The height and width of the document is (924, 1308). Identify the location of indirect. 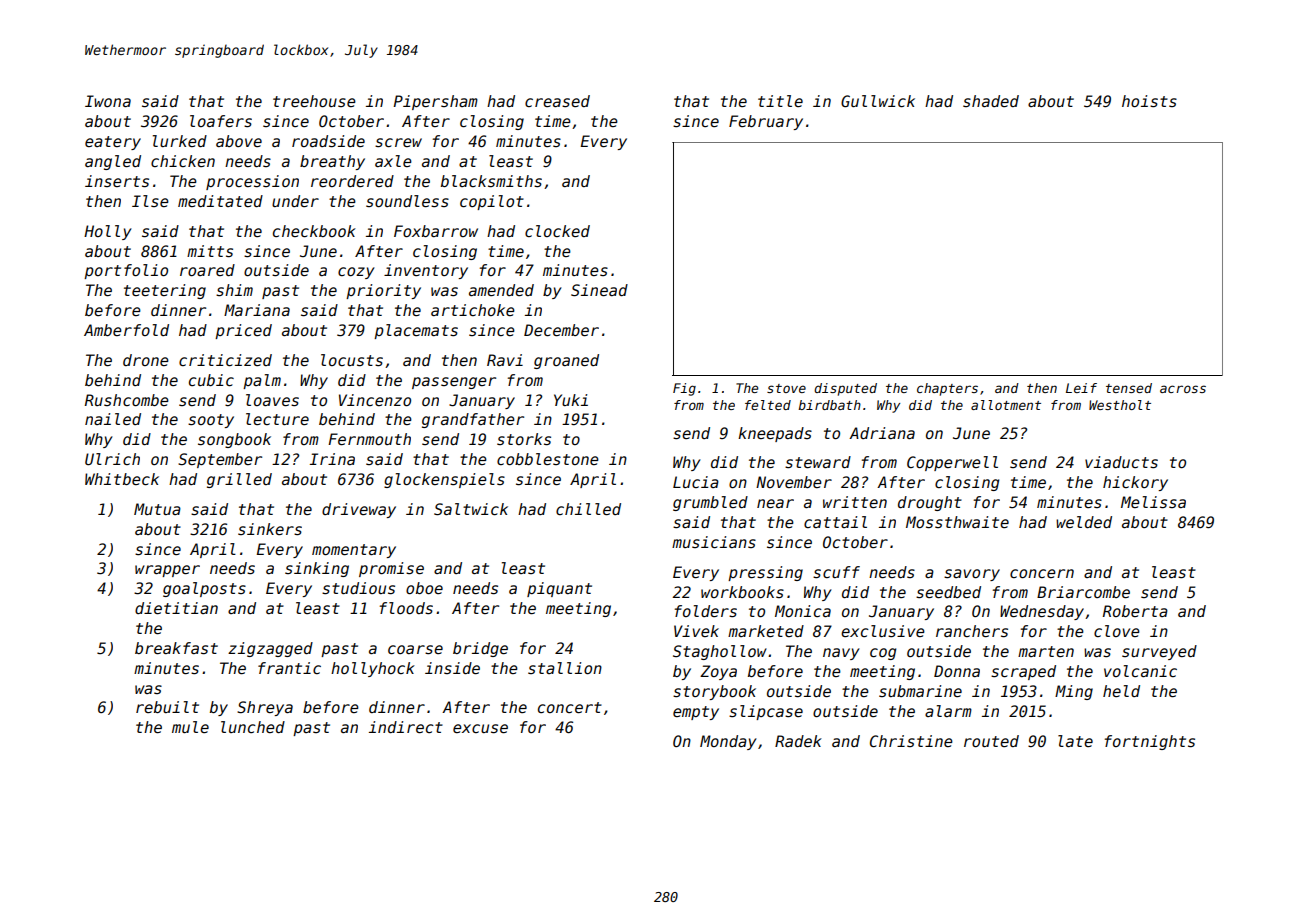
(406, 727).
